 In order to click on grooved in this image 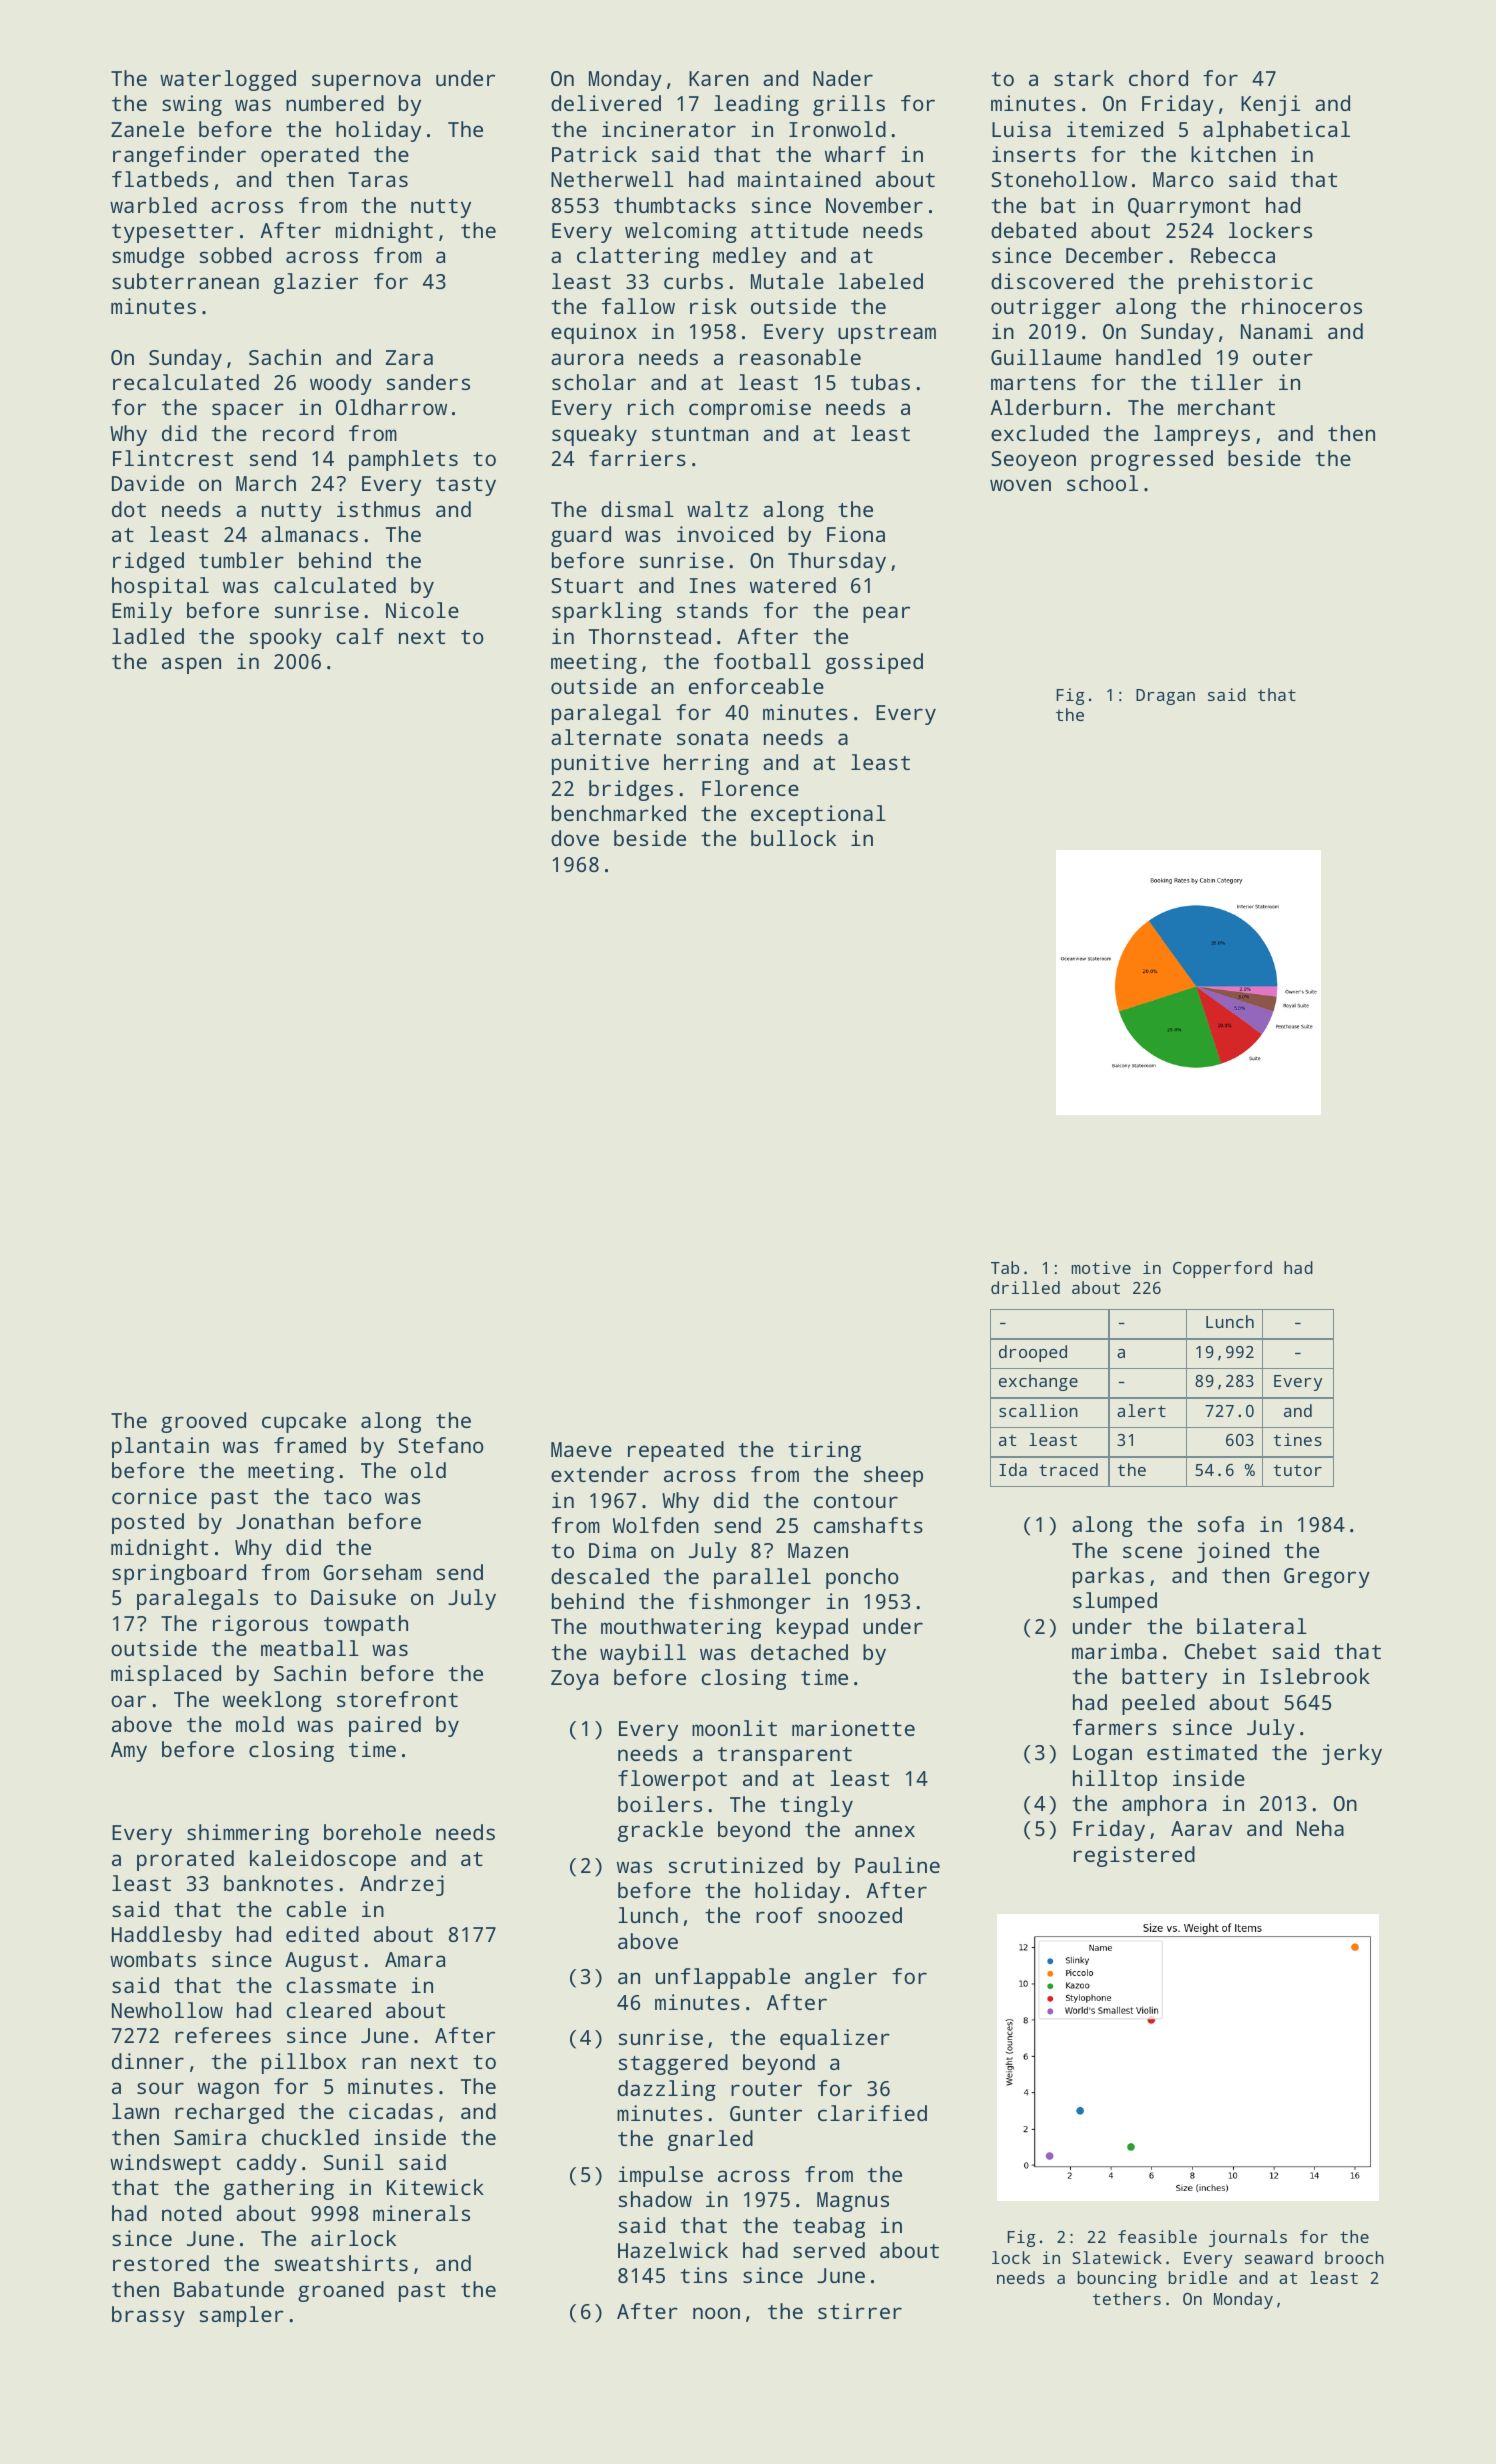, I will do `click(203, 1422)`.
